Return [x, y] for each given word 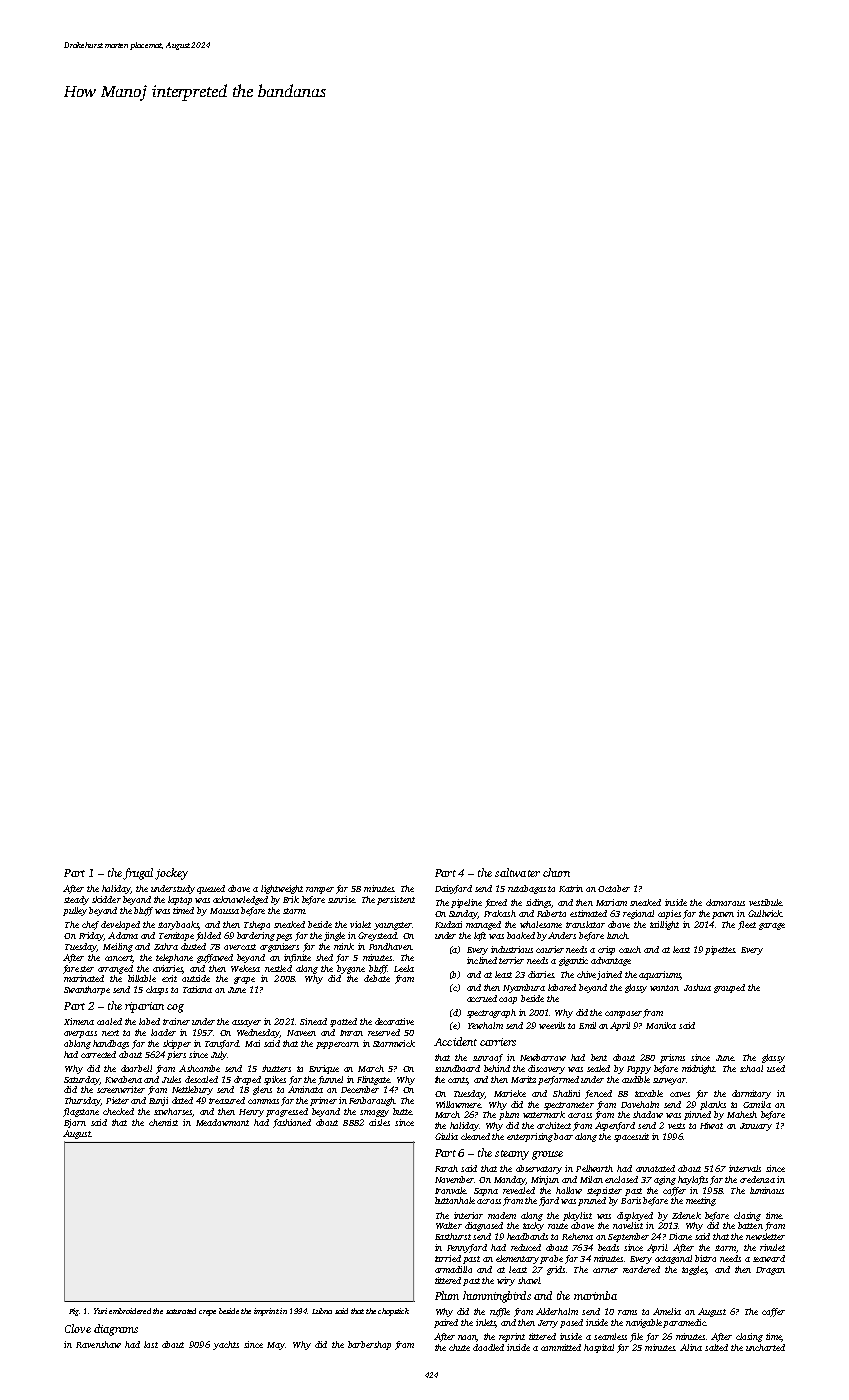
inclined [482, 960]
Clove [78, 1328]
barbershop [369, 1345]
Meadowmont [222, 1122]
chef [90, 925]
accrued [482, 998]
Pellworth [594, 1168]
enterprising [530, 1137]
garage [772, 926]
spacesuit [631, 1137]
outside [196, 978]
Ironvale [450, 1190]
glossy [636, 988]
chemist [163, 1122]
